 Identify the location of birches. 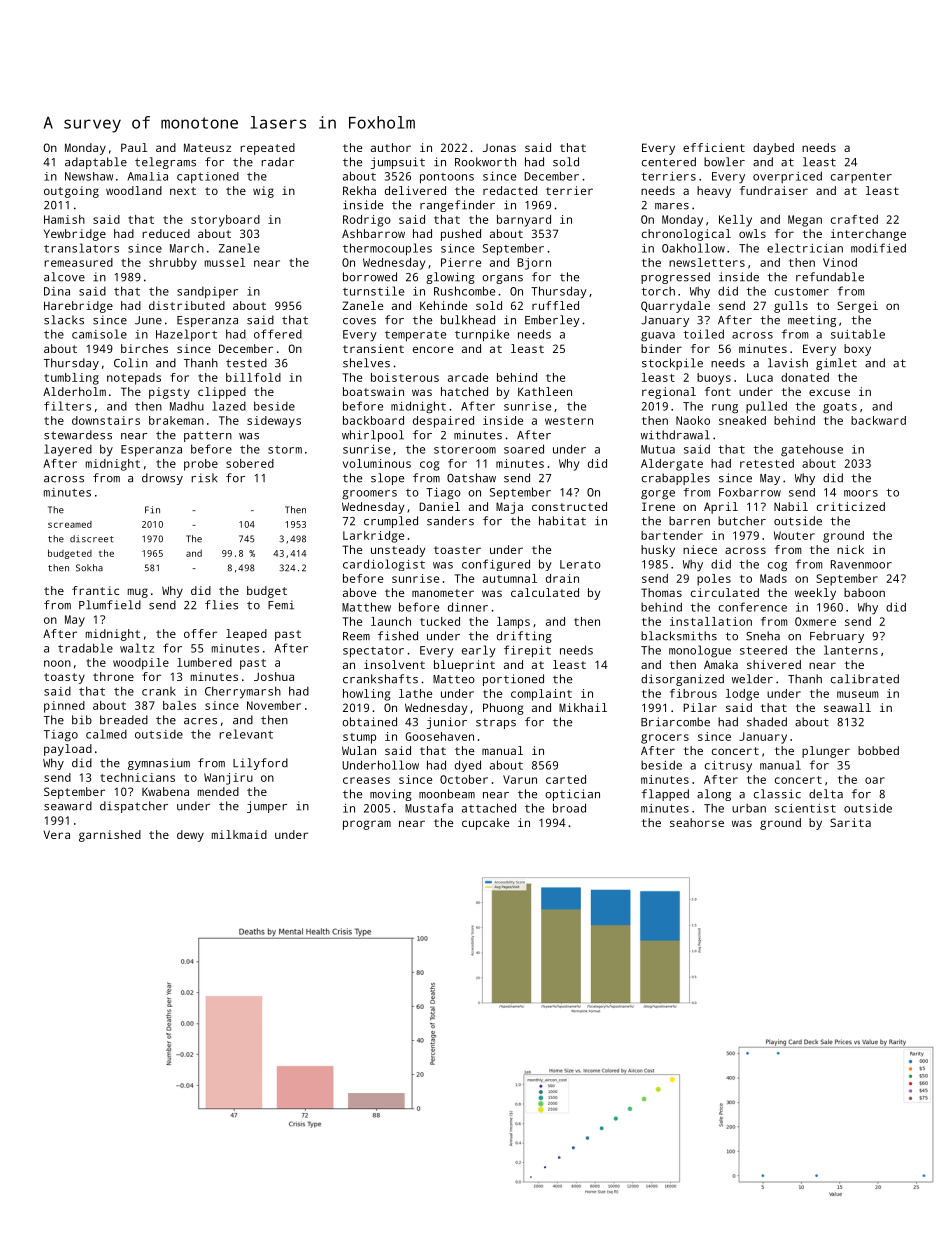
(144, 348).
